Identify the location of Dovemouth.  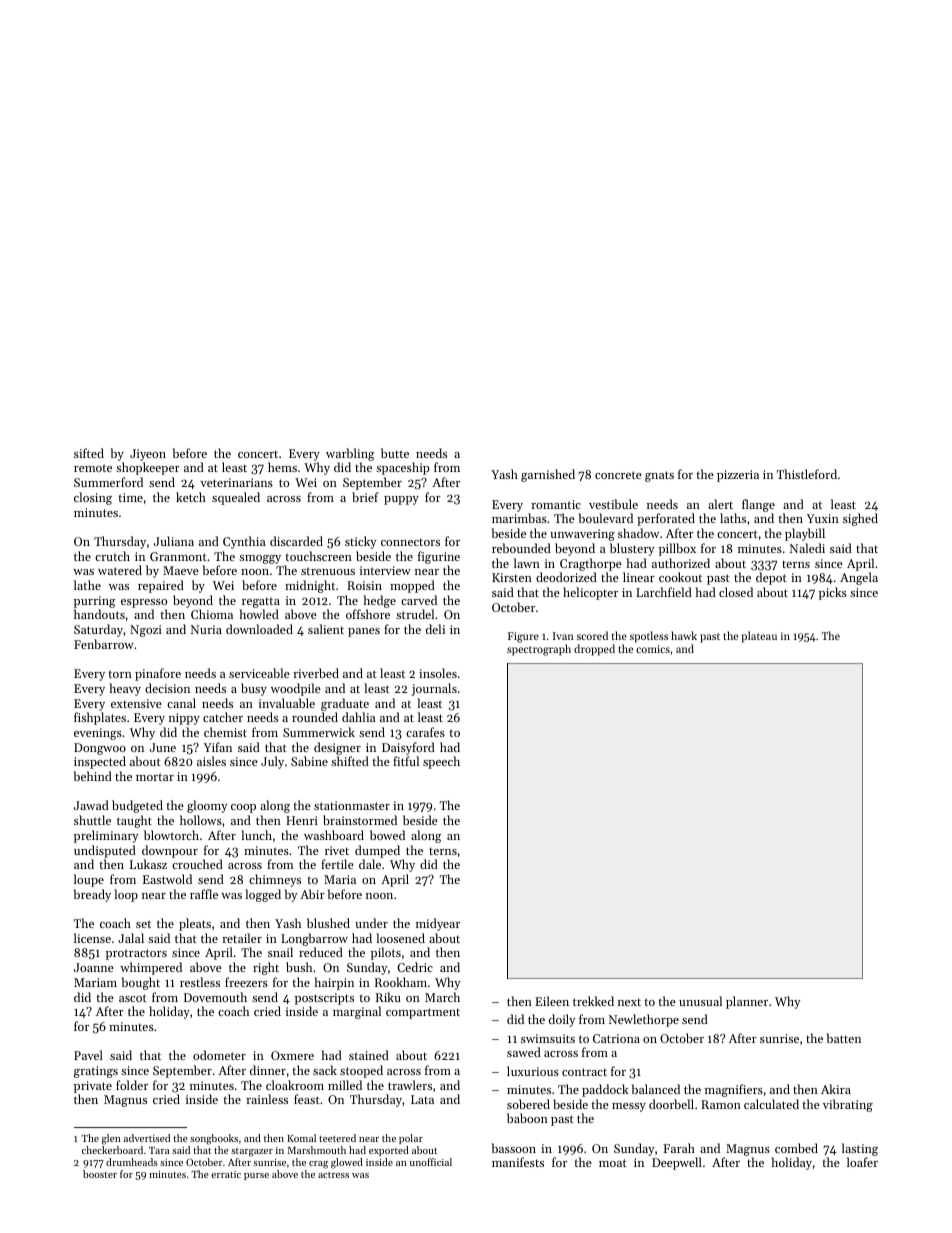
(215, 997).
